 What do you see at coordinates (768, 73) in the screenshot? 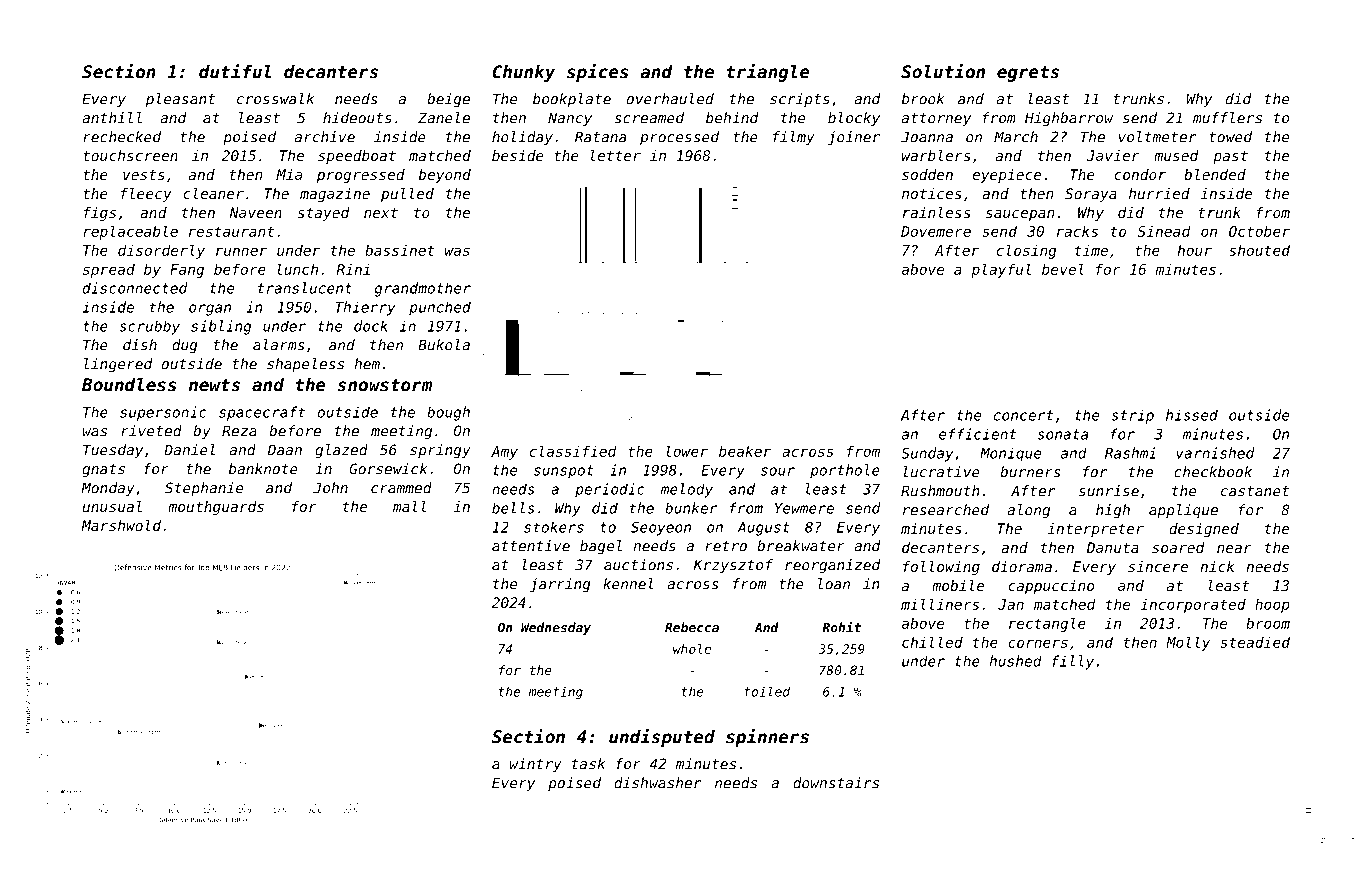
I see `triangle` at bounding box center [768, 73].
